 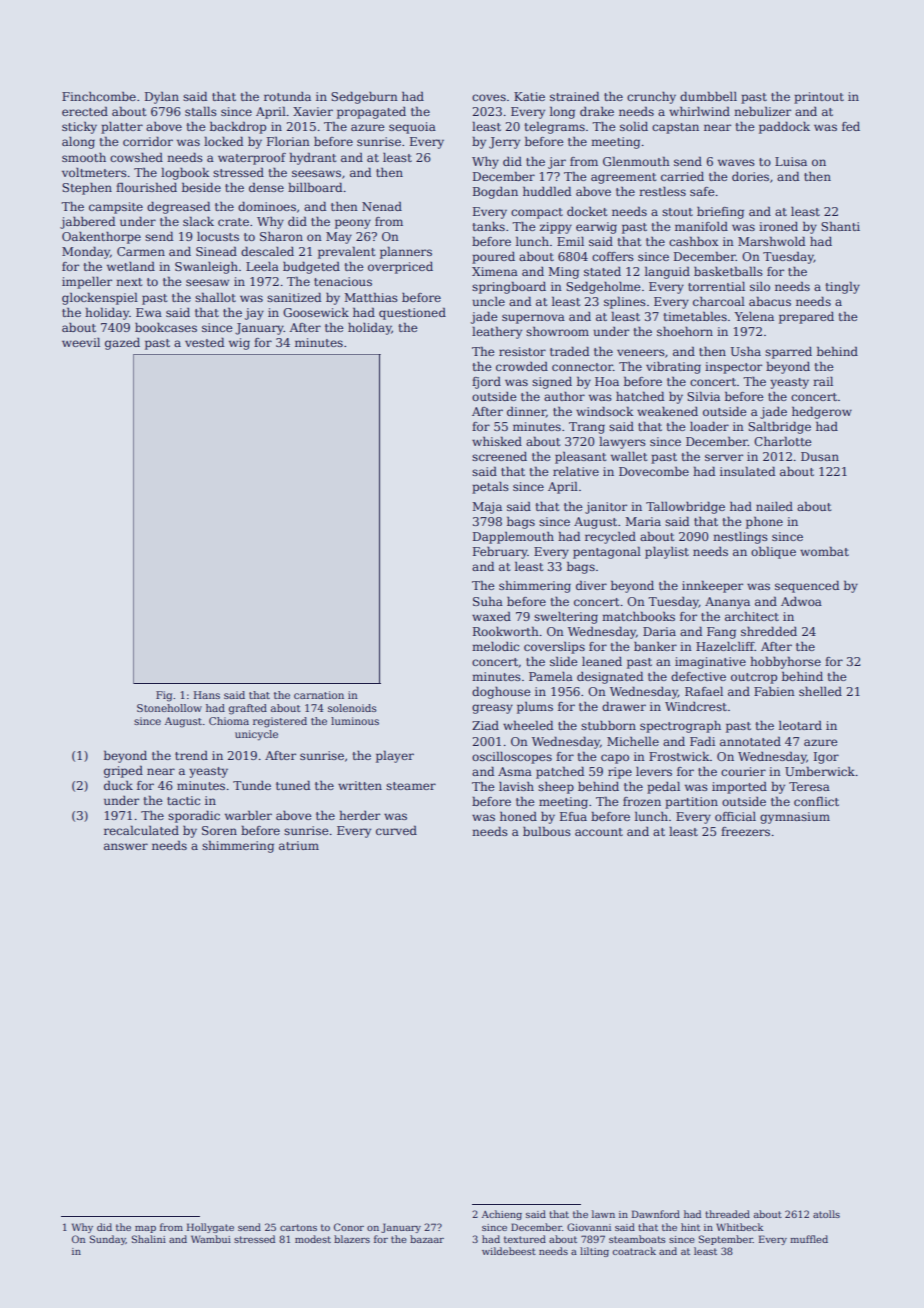 I want to click on frozen, so click(x=642, y=801).
